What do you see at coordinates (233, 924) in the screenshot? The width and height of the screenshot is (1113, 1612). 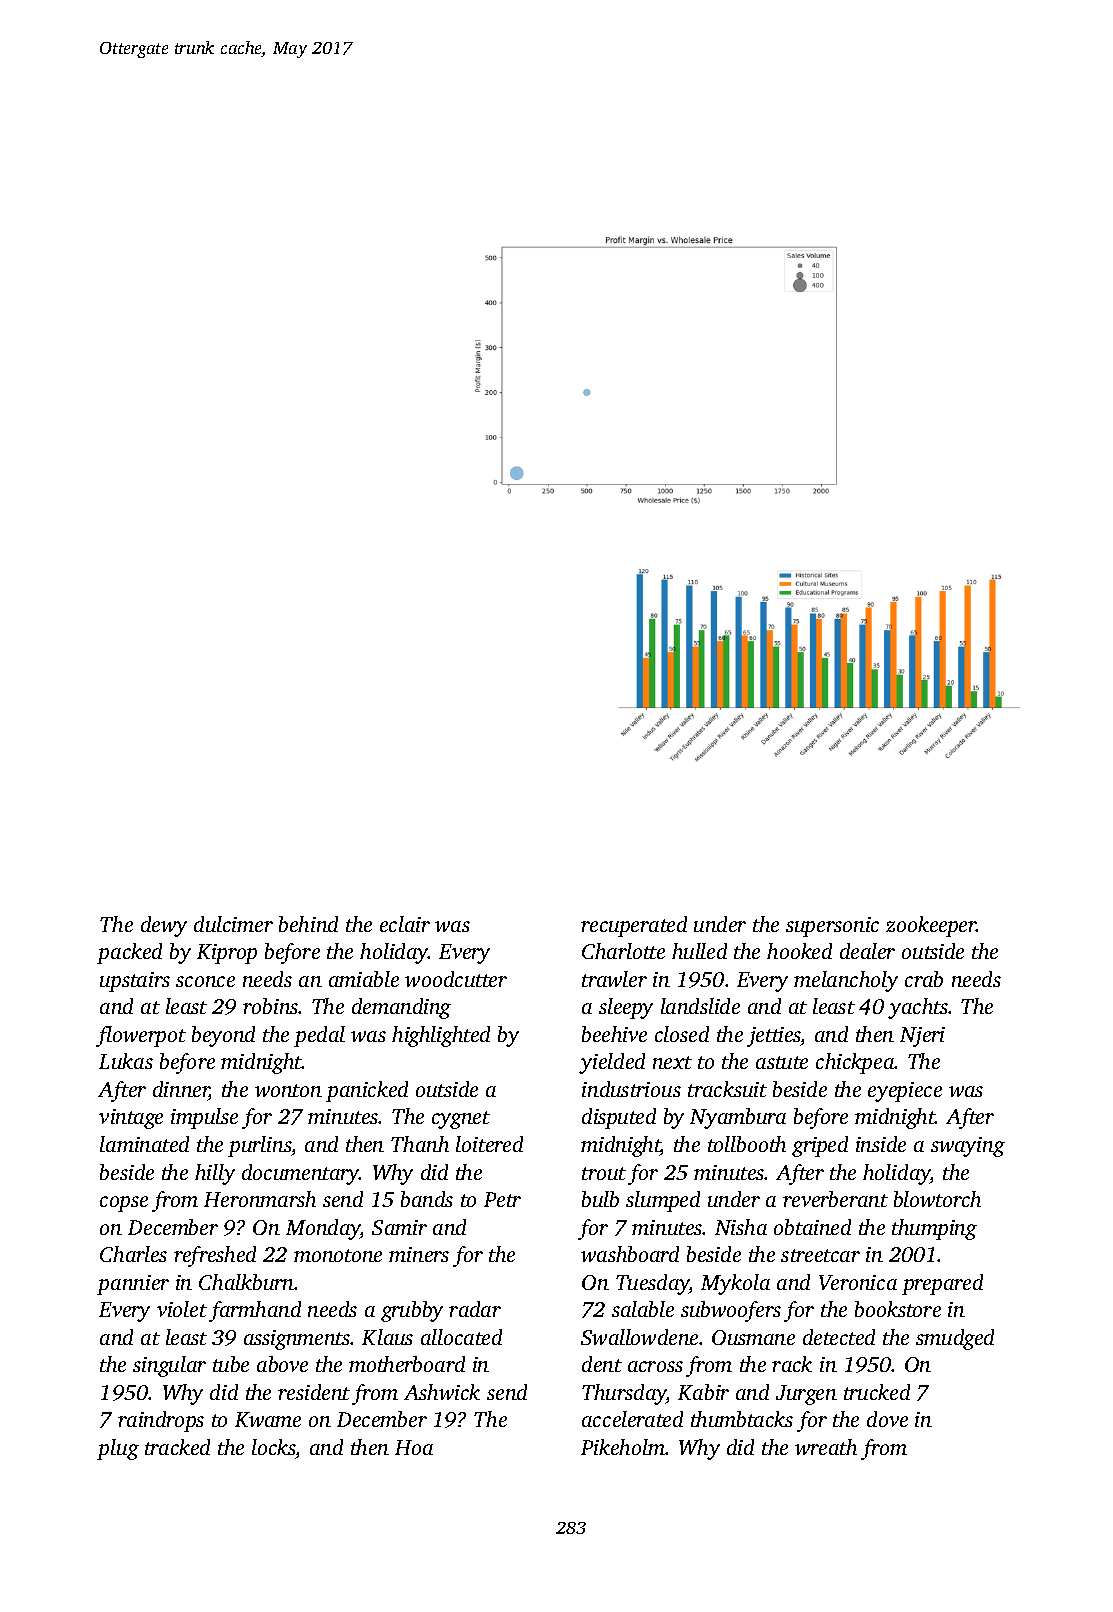 I see `dulcimer` at bounding box center [233, 924].
